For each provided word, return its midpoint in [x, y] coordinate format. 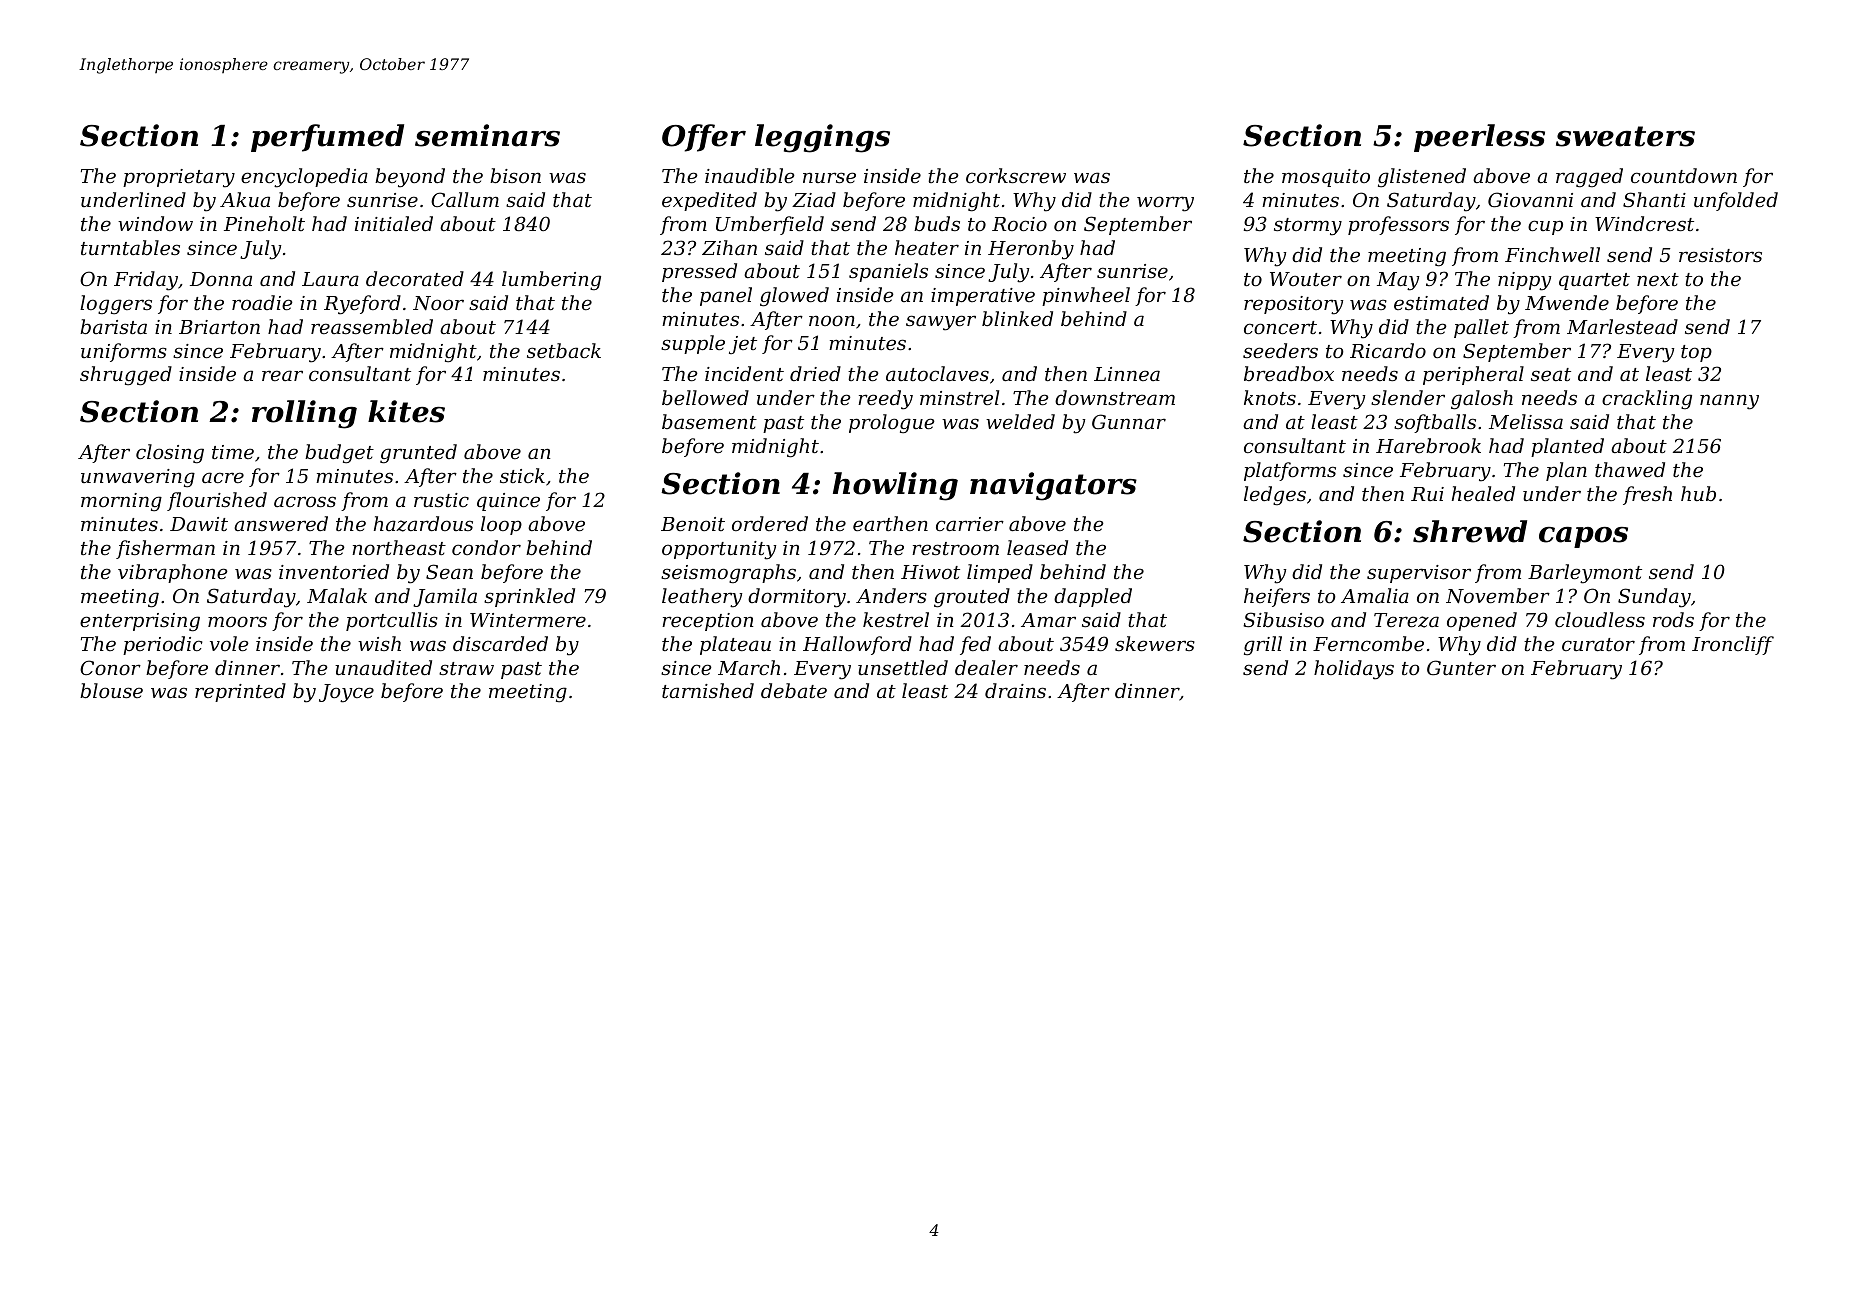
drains [1015, 690]
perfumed [327, 138]
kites [406, 411]
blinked [1017, 318]
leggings [822, 138]
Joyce [346, 693]
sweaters [1625, 136]
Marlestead [1622, 326]
